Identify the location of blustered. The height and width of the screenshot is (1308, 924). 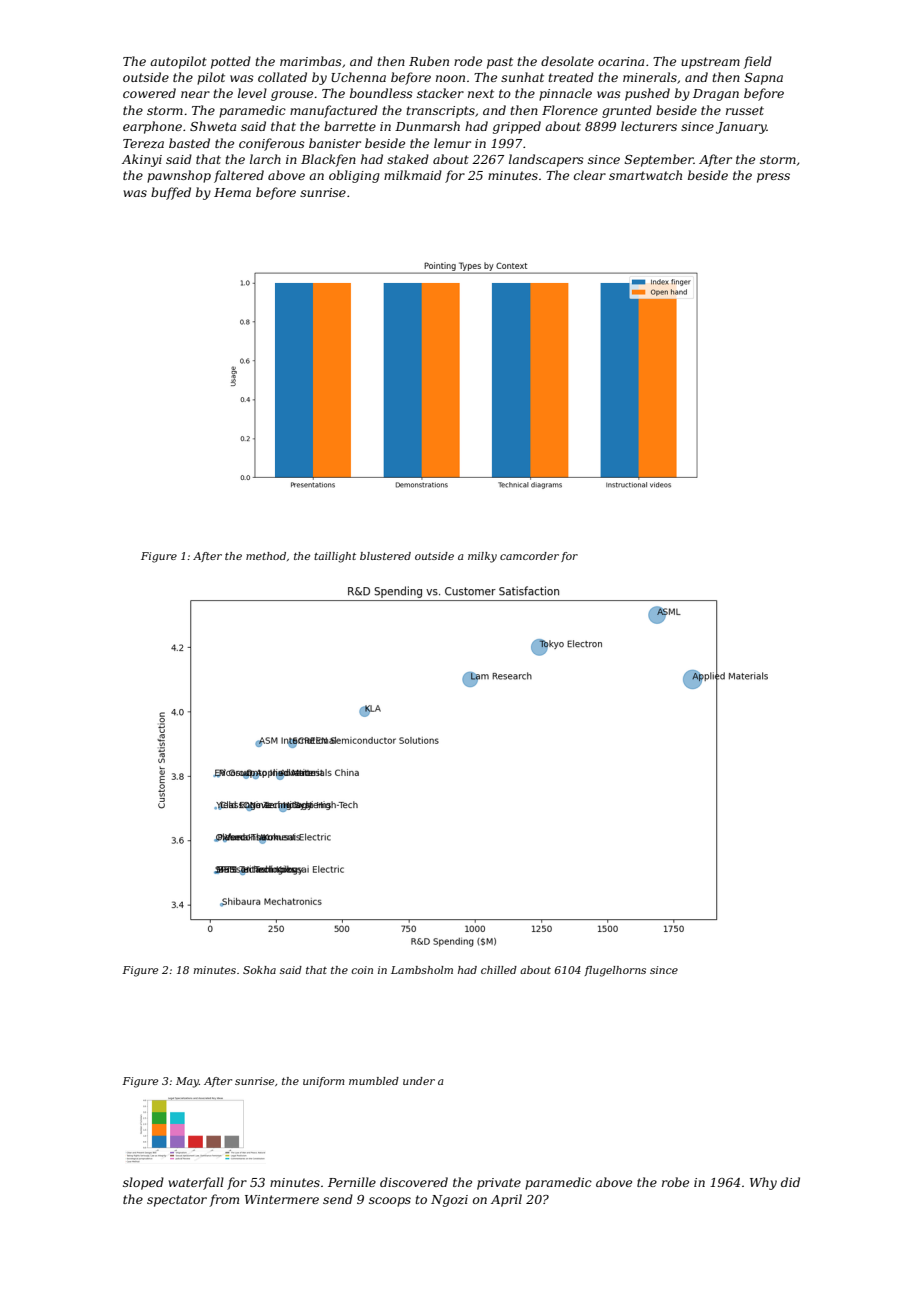
(385, 556).
